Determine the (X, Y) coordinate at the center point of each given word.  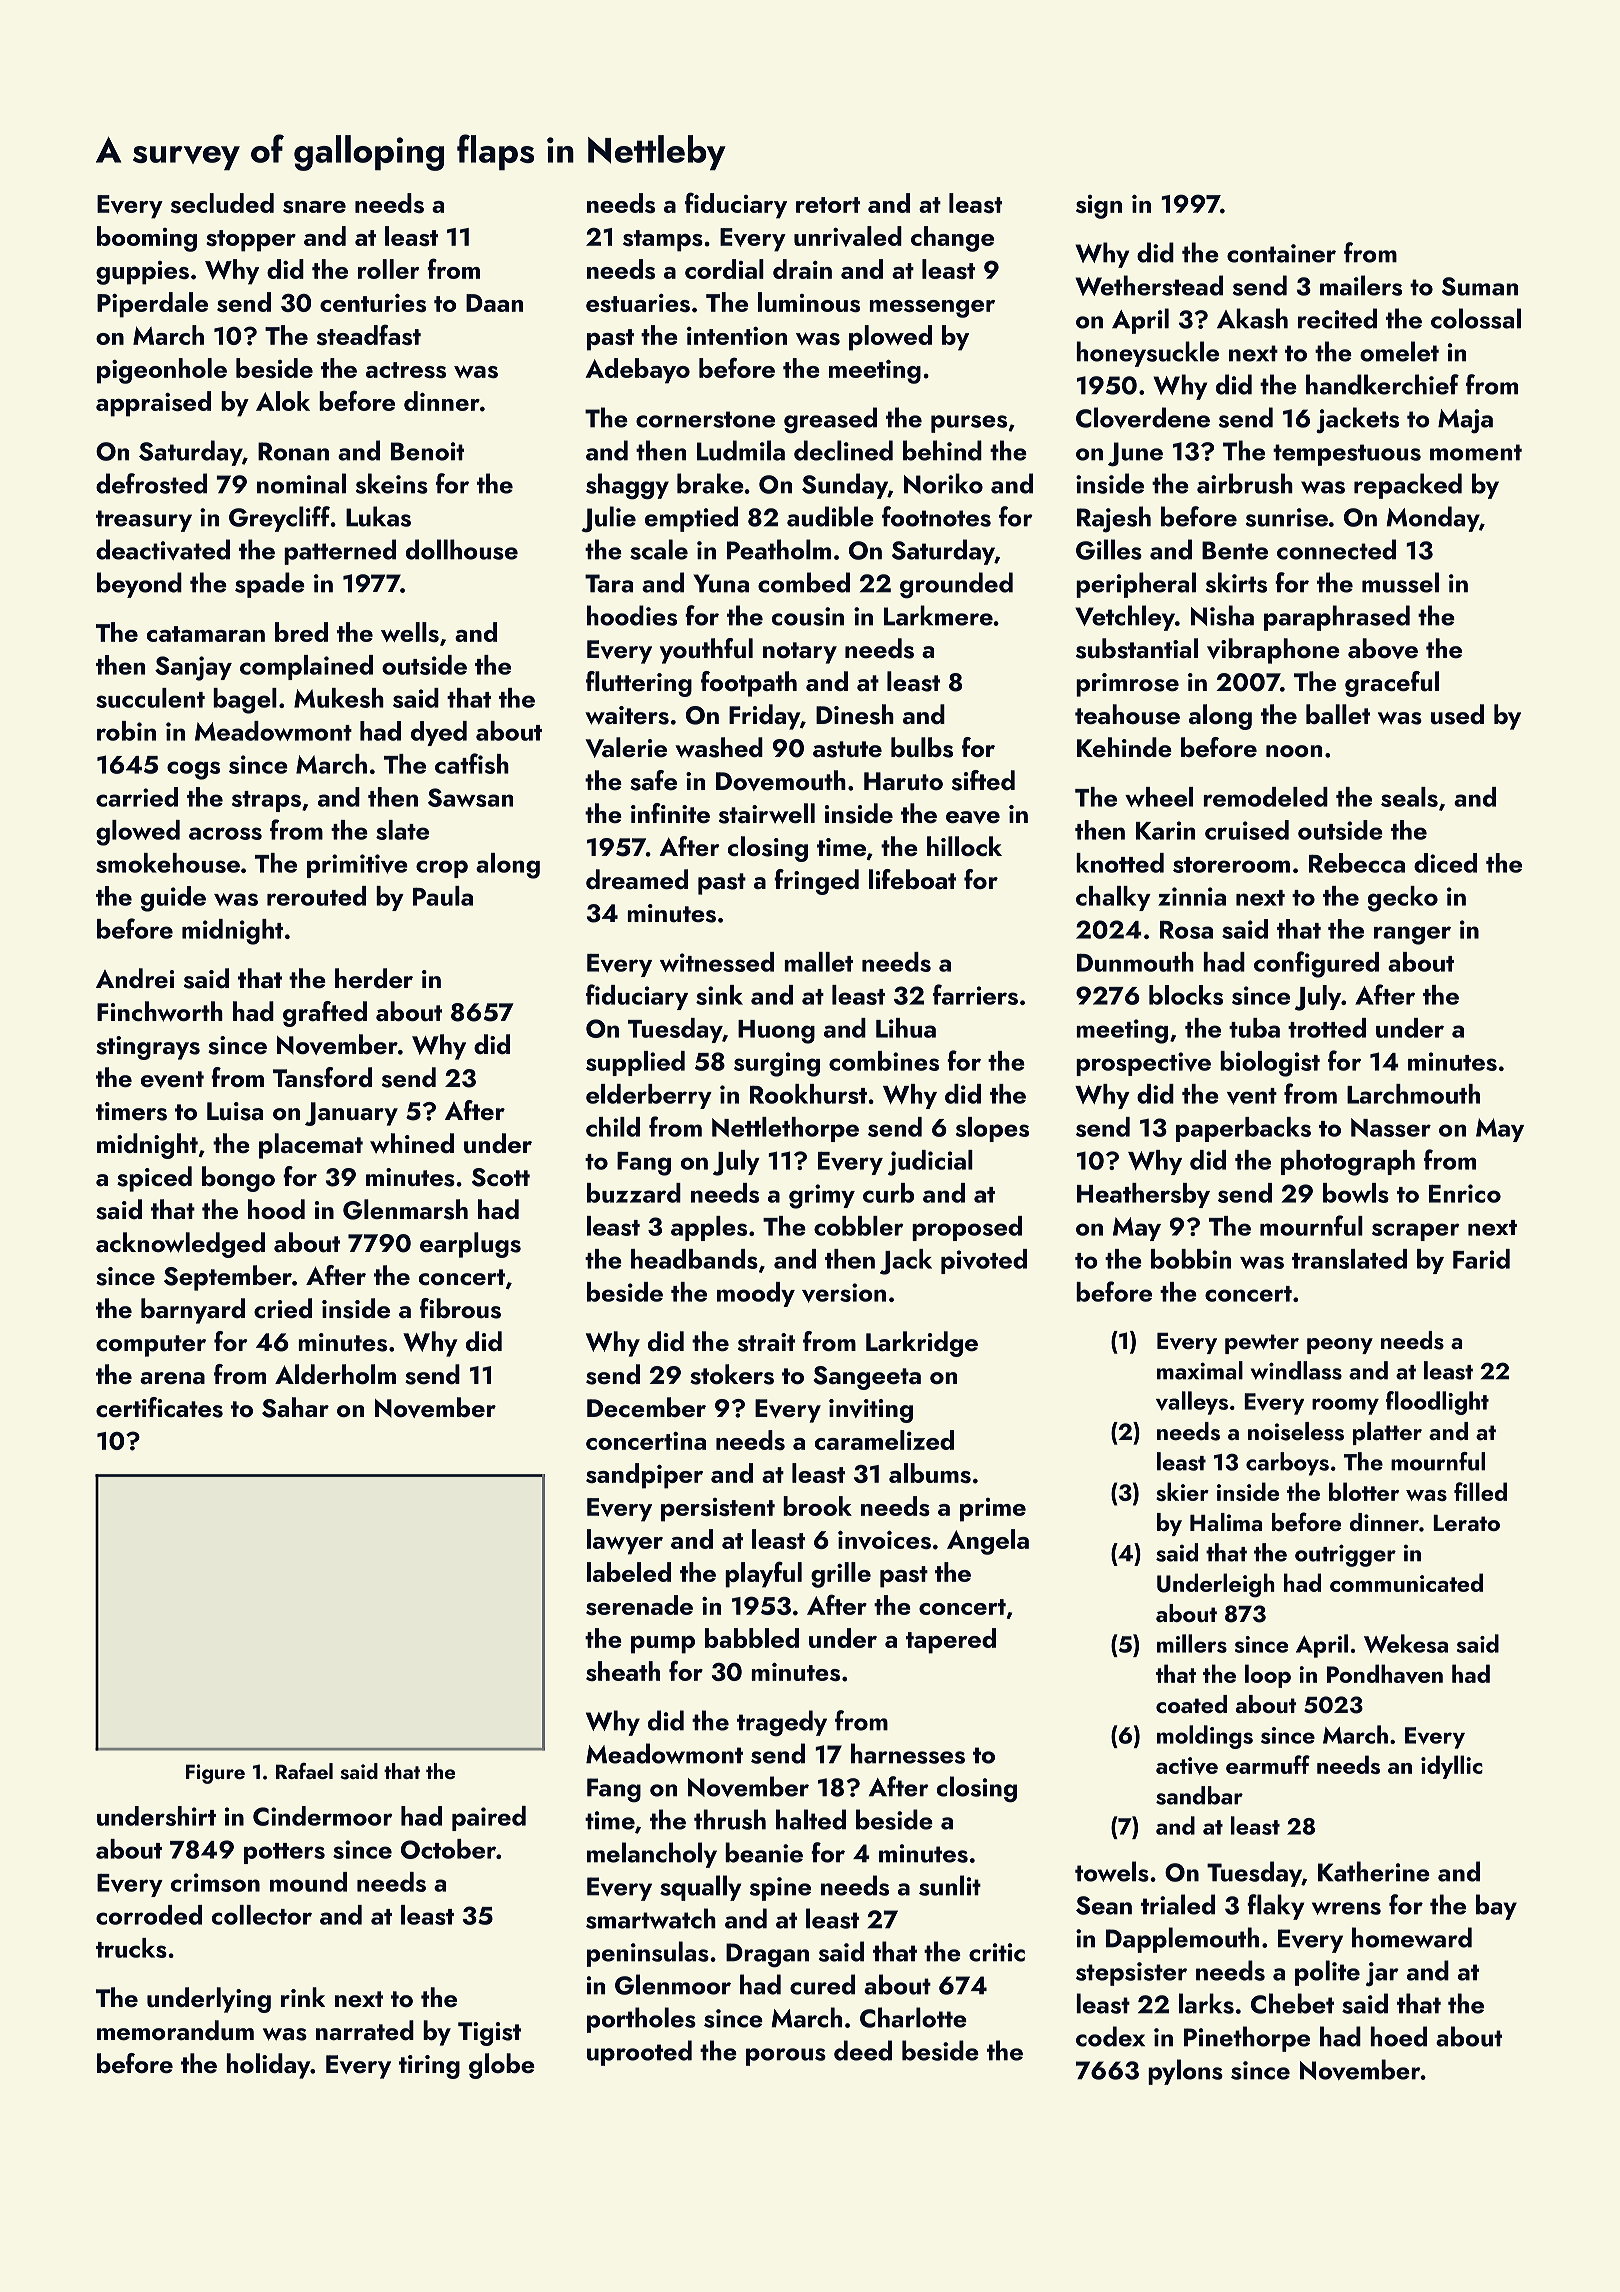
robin (126, 731)
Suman (1480, 286)
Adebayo (637, 371)
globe (502, 2066)
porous (786, 2057)
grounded (956, 585)
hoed (1398, 2036)
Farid (1481, 1259)
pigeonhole (162, 371)
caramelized (884, 1440)
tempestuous (1347, 455)
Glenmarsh (405, 1209)
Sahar (295, 1407)
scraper (1416, 1232)
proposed (967, 1228)
